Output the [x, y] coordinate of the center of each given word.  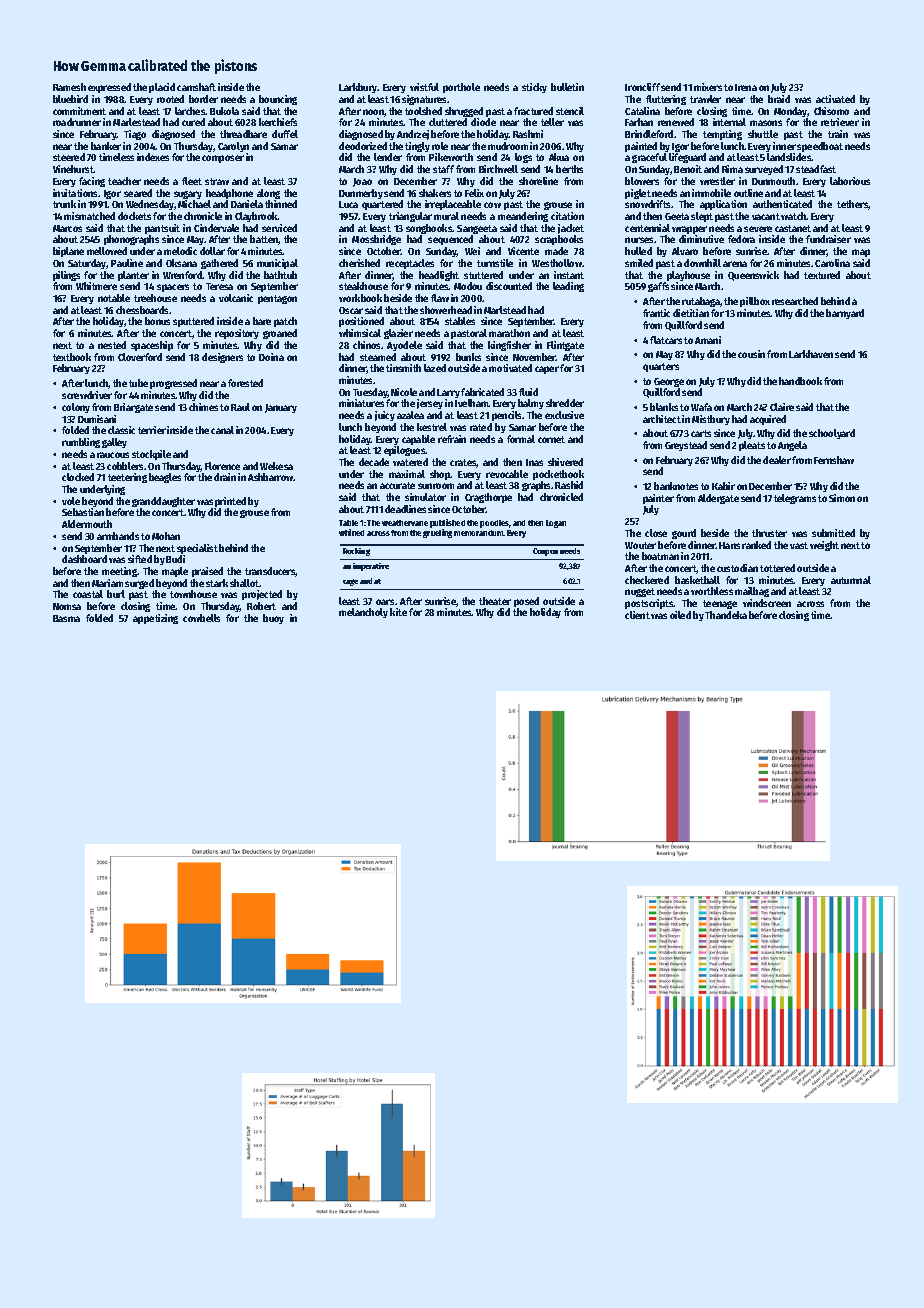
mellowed [107, 251]
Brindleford [649, 134]
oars [385, 602]
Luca [348, 204]
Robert [261, 606]
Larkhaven [811, 354]
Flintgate [565, 346]
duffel [285, 134]
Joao [362, 182]
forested [245, 383]
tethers [853, 205]
